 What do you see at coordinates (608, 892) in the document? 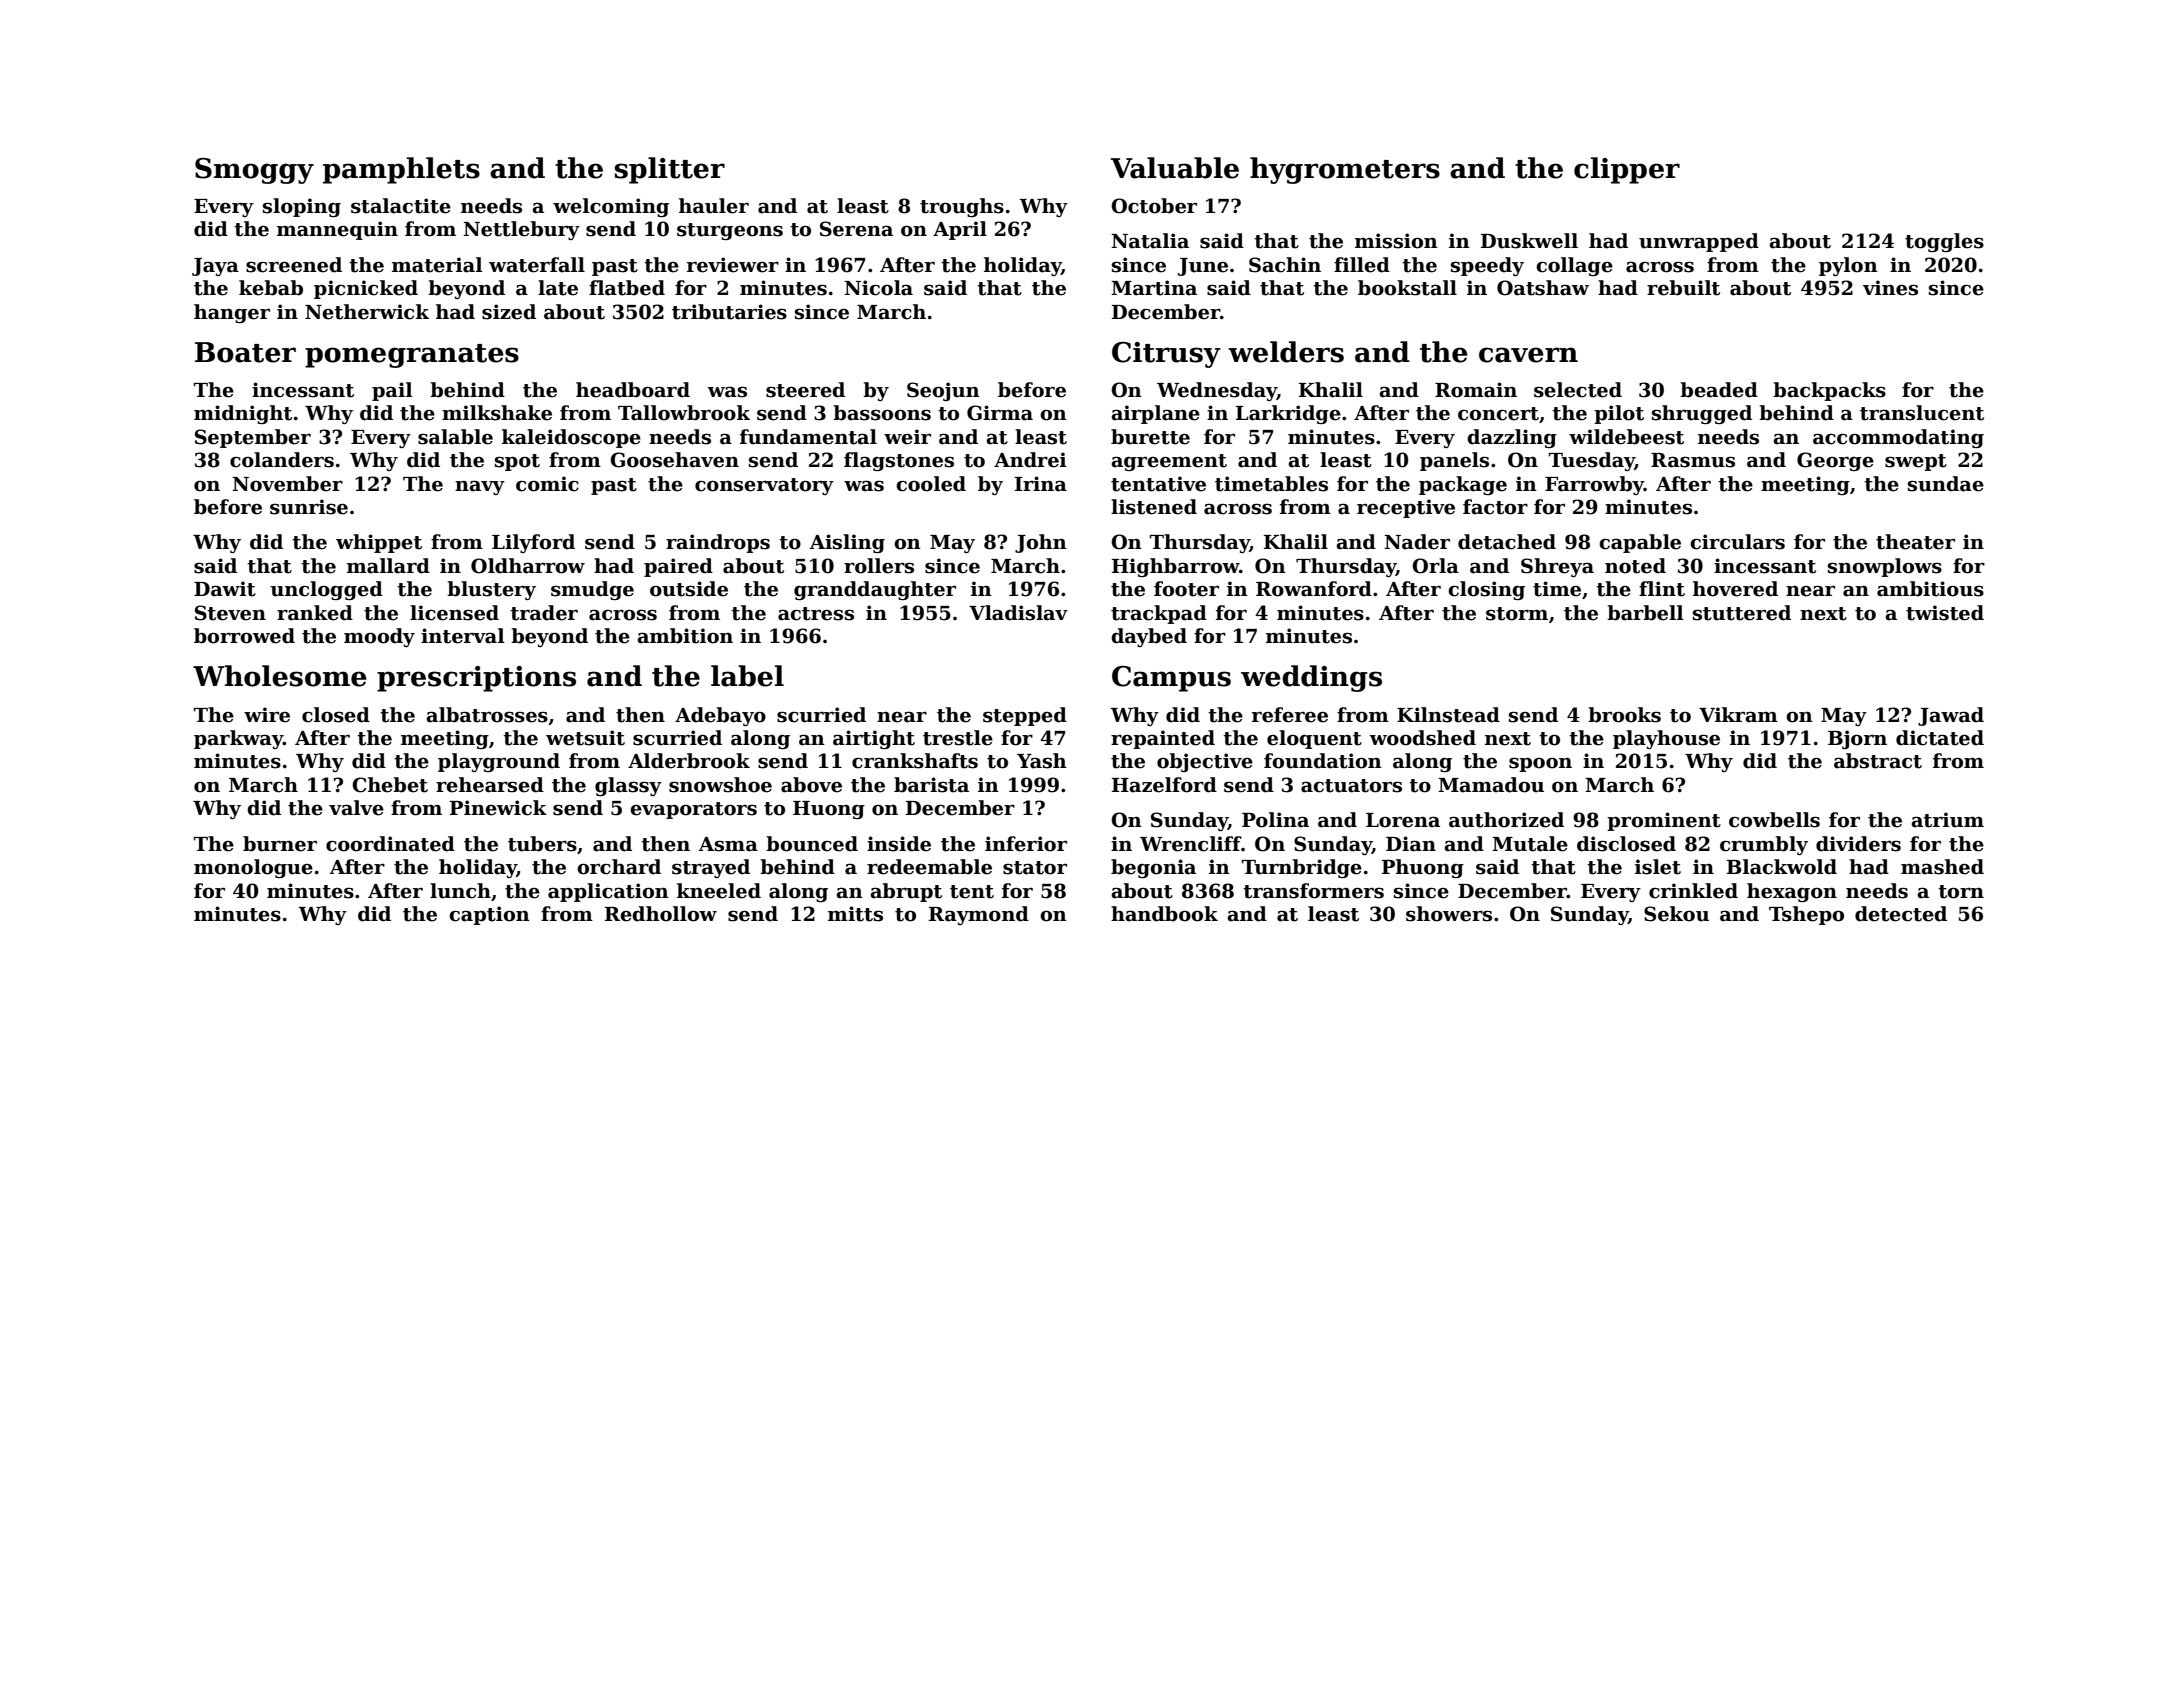
I see `application` at bounding box center [608, 892].
